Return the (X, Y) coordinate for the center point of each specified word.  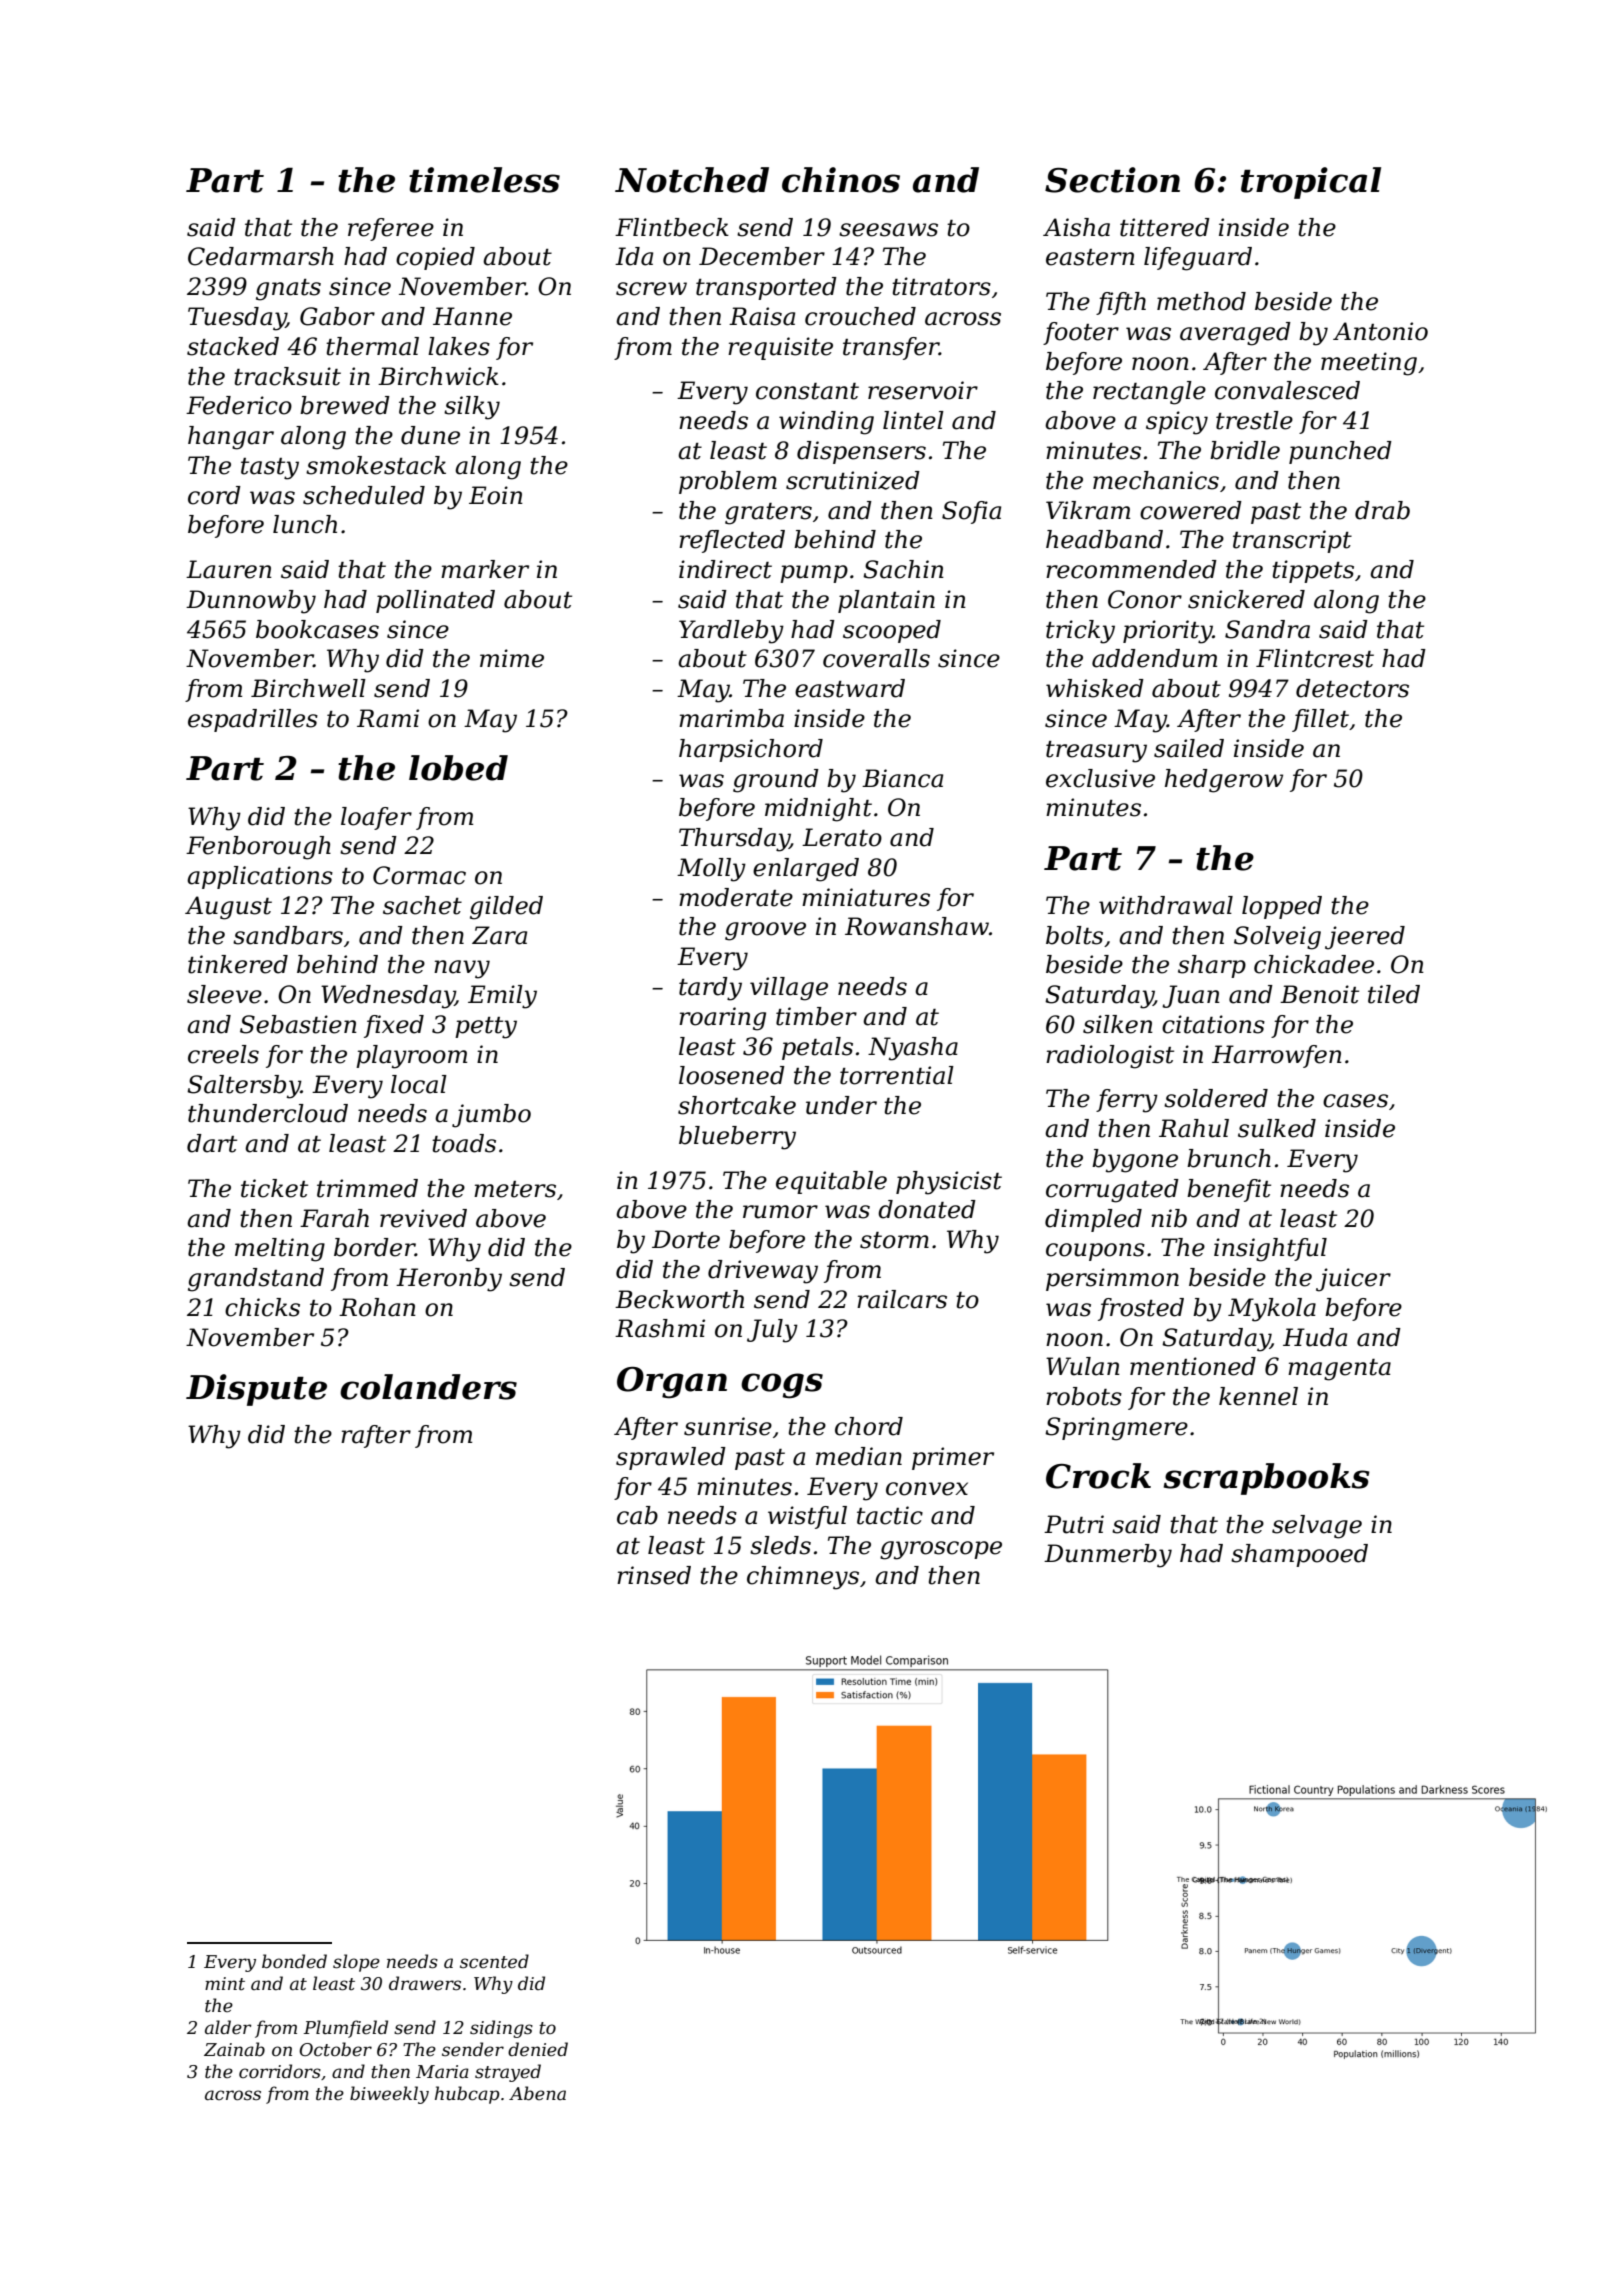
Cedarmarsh (261, 256)
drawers (425, 1983)
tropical (1311, 183)
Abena (537, 2093)
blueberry (737, 1138)
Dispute (256, 1390)
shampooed (1299, 1555)
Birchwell (308, 688)
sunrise (728, 1426)
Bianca (902, 778)
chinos (841, 180)
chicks (262, 1307)
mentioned (1193, 1366)
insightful (1270, 1250)
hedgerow (1224, 781)
